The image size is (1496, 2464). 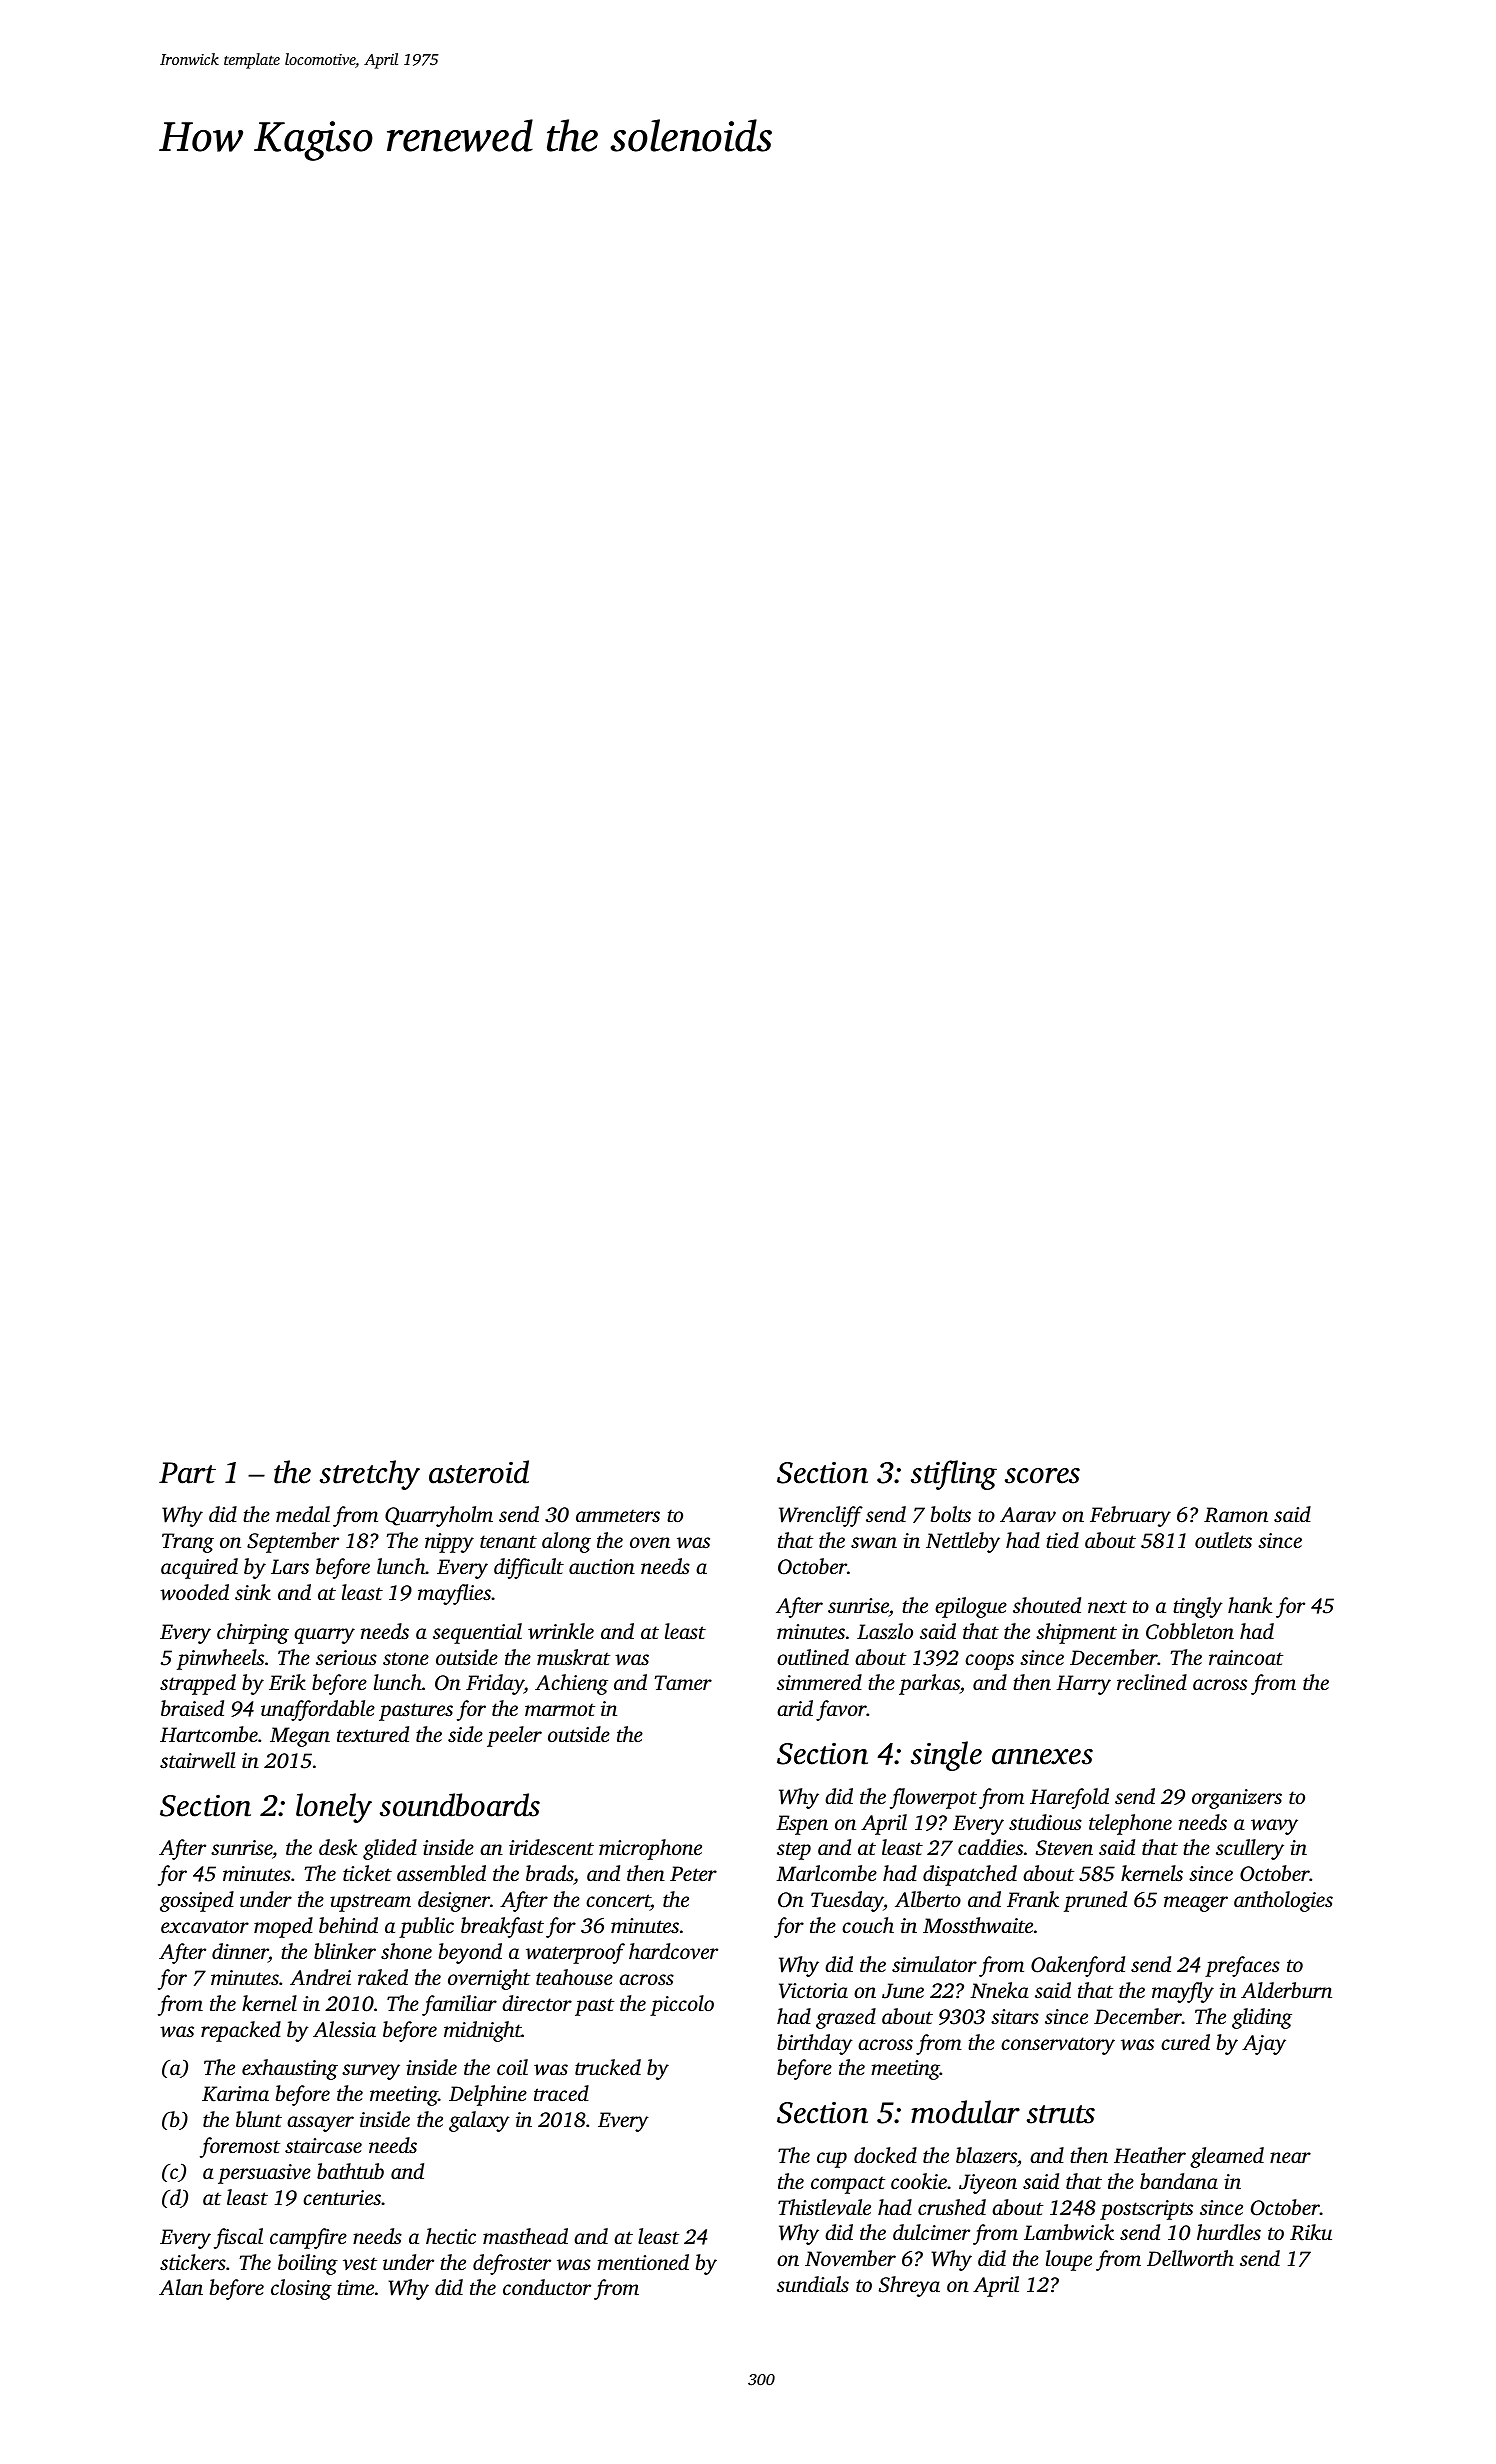 I want to click on wooded, so click(x=194, y=1592).
